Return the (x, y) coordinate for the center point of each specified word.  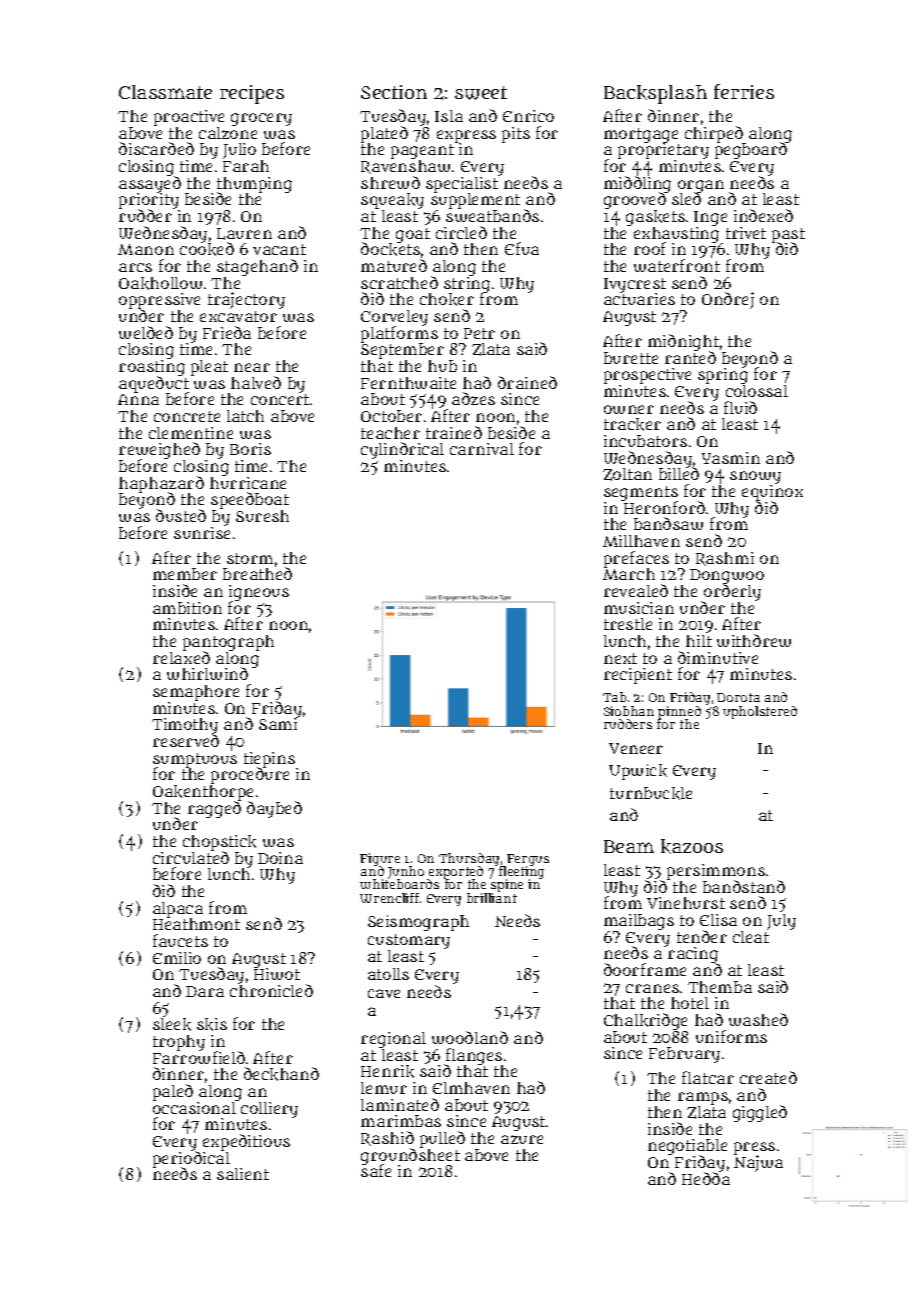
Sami (278, 724)
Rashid (387, 1138)
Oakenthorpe (203, 793)
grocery (261, 119)
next (620, 658)
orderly (732, 593)
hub (442, 366)
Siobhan (629, 711)
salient (243, 1174)
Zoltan (627, 474)
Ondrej (728, 300)
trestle (628, 624)
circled (461, 232)
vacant (279, 249)
